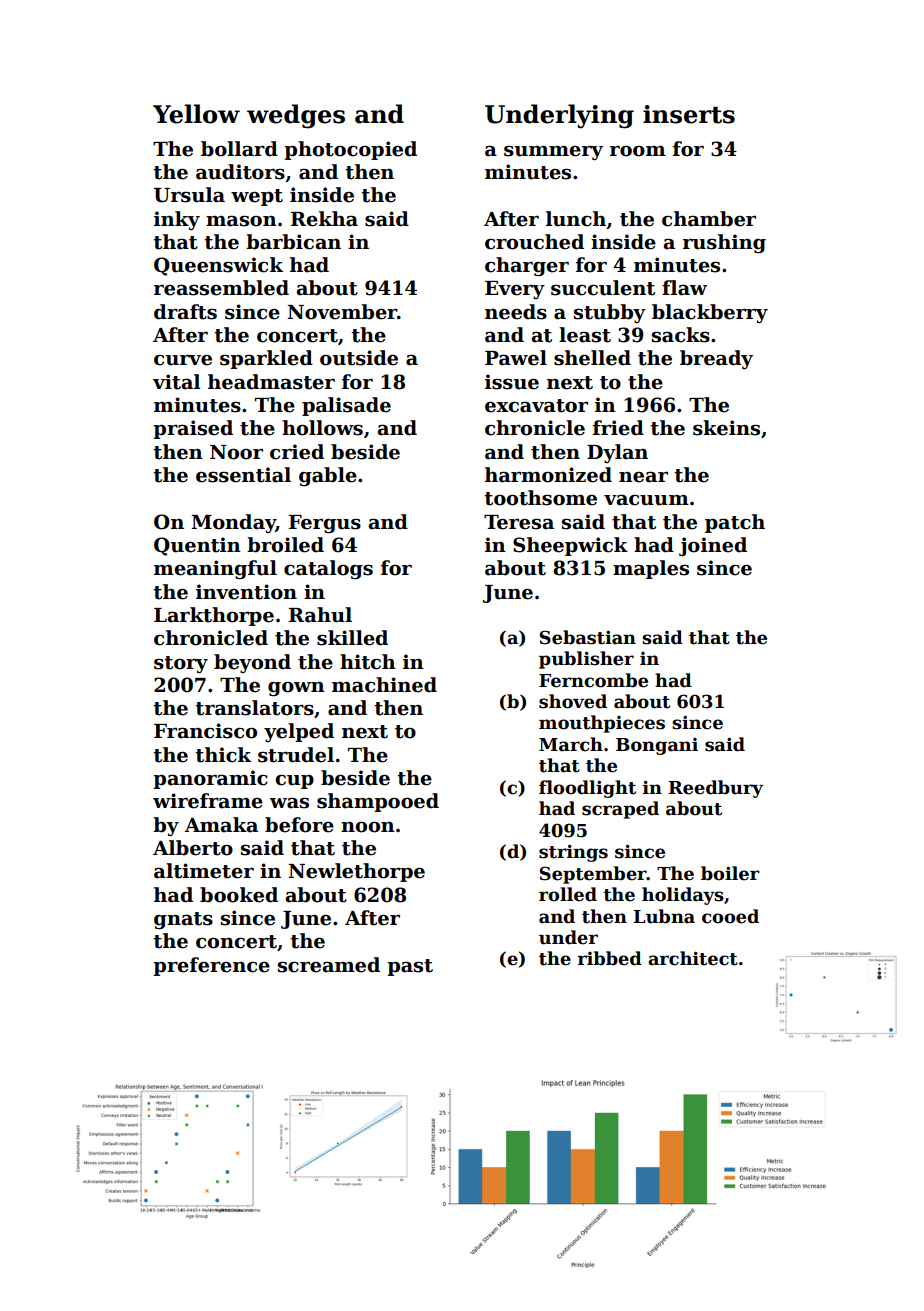  Describe the element at coordinates (410, 967) in the document. I see `past` at that location.
